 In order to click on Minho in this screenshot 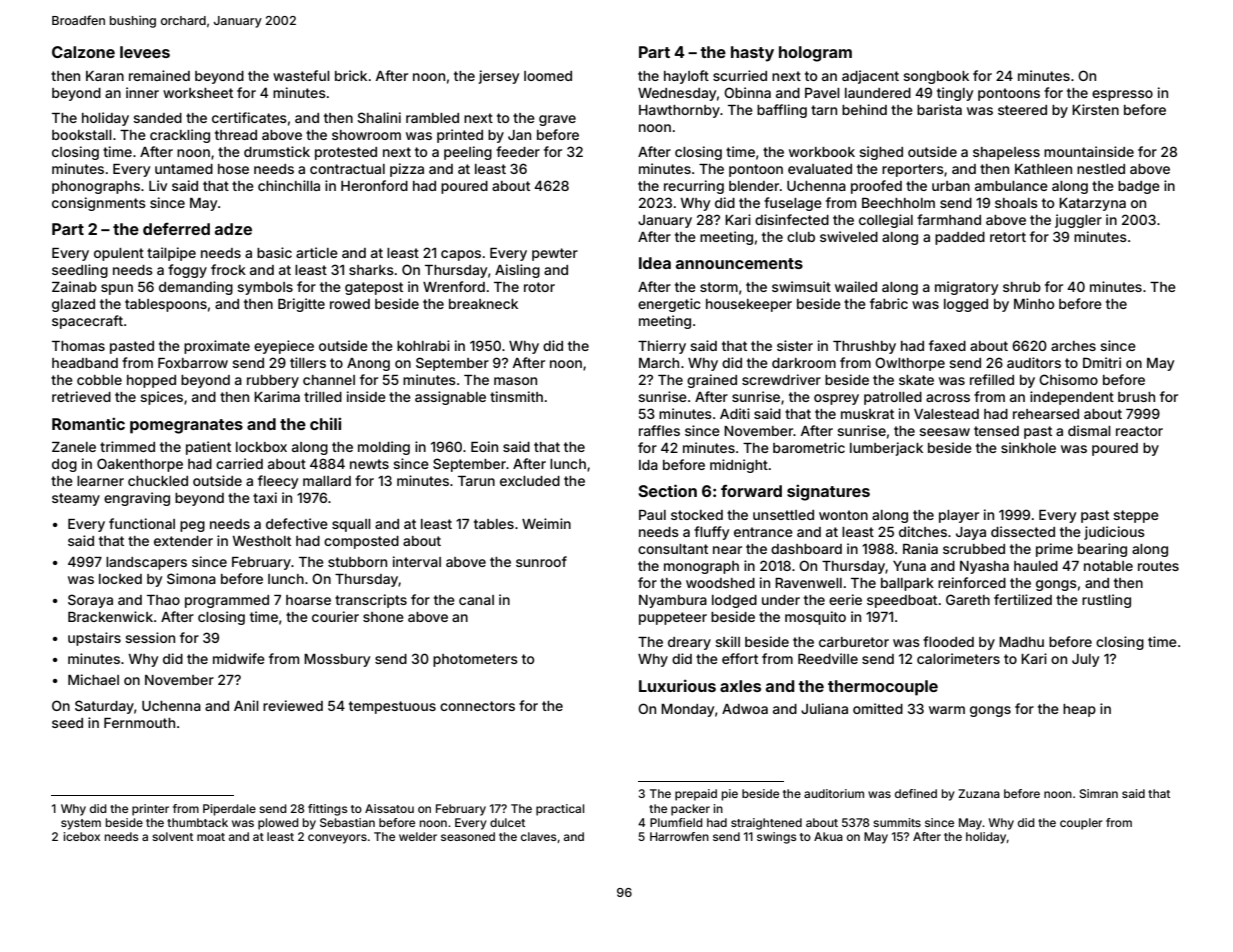, I will do `click(1034, 303)`.
